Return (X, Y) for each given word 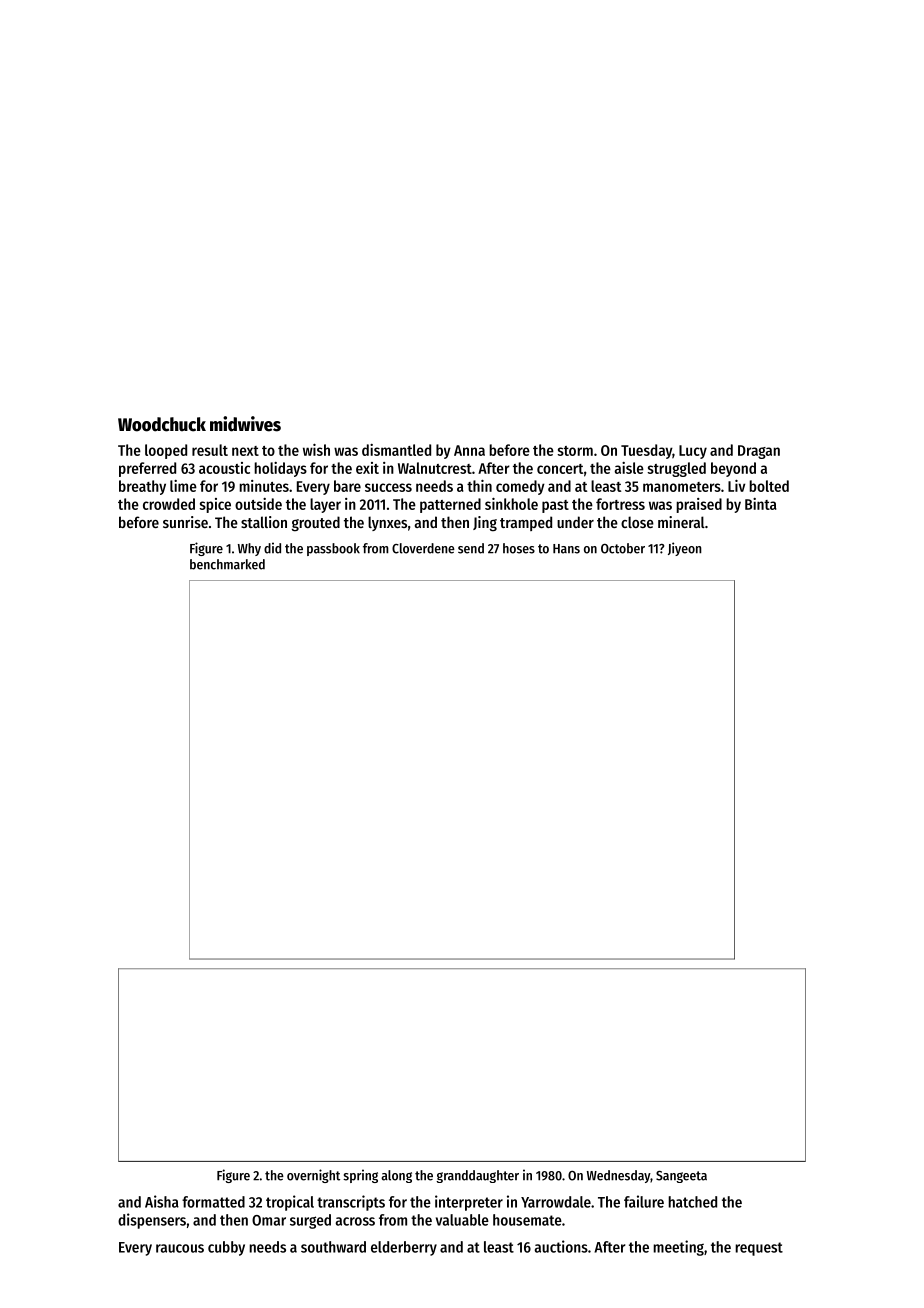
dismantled (396, 450)
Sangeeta (681, 1177)
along (396, 1176)
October (623, 548)
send (471, 548)
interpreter (469, 1203)
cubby (226, 1248)
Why (249, 549)
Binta (761, 504)
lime (183, 486)
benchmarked (227, 564)
